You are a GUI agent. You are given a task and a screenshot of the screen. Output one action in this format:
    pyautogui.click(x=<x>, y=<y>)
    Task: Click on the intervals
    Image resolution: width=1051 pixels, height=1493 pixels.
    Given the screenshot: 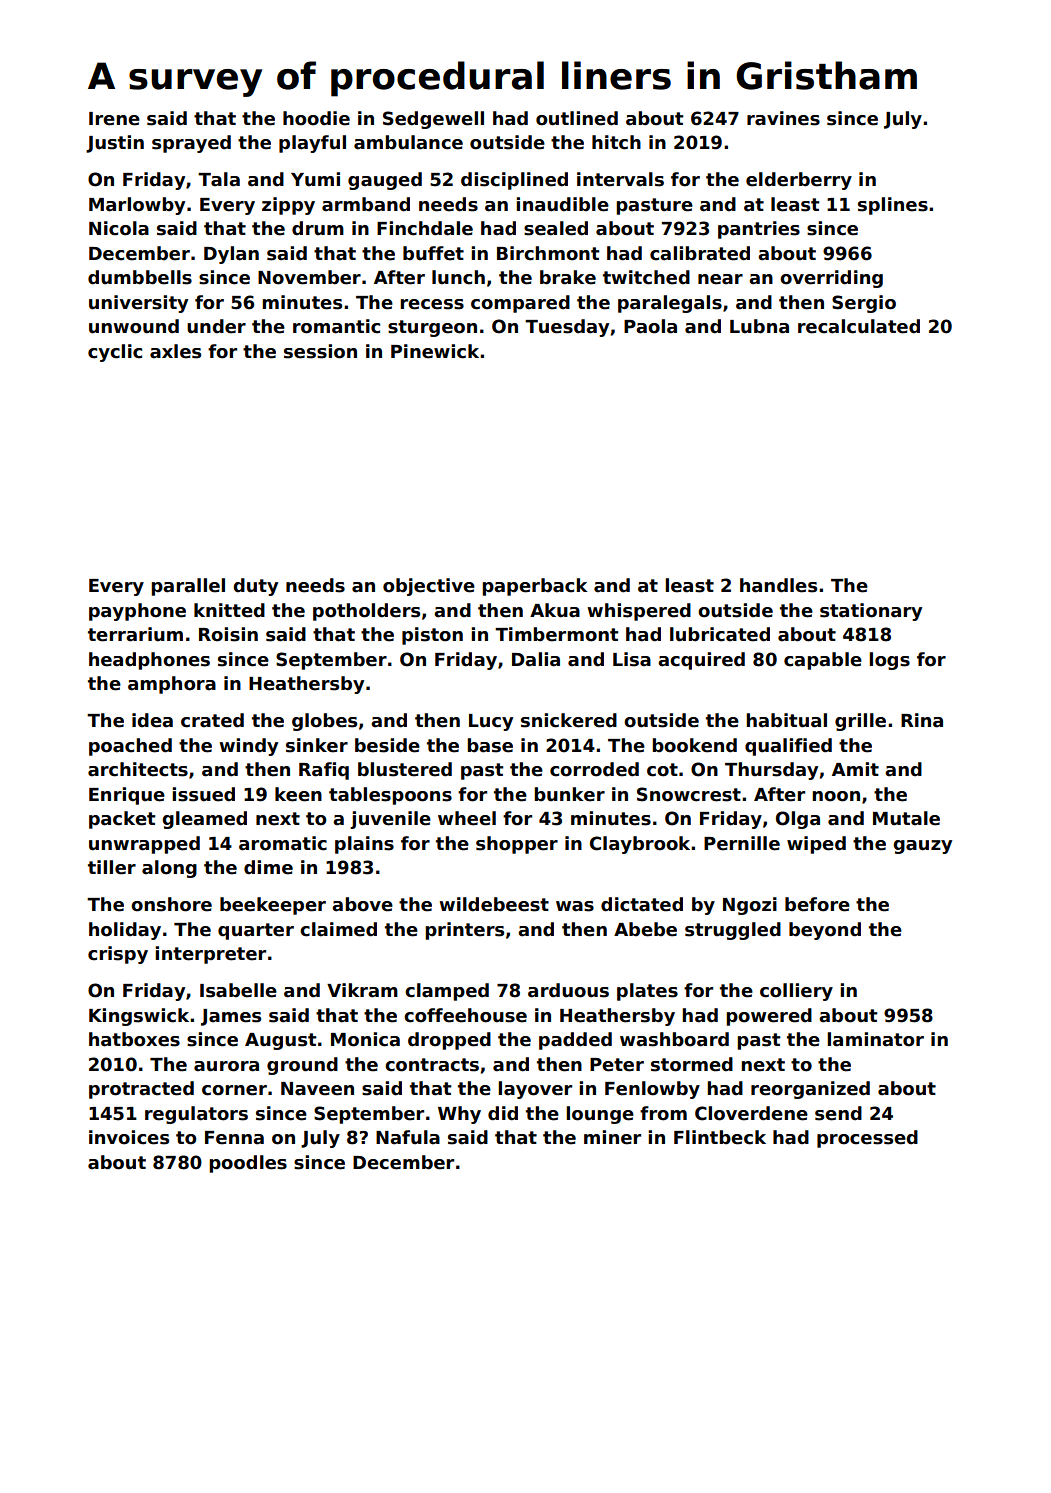 What is the action you would take?
    pyautogui.click(x=620, y=179)
